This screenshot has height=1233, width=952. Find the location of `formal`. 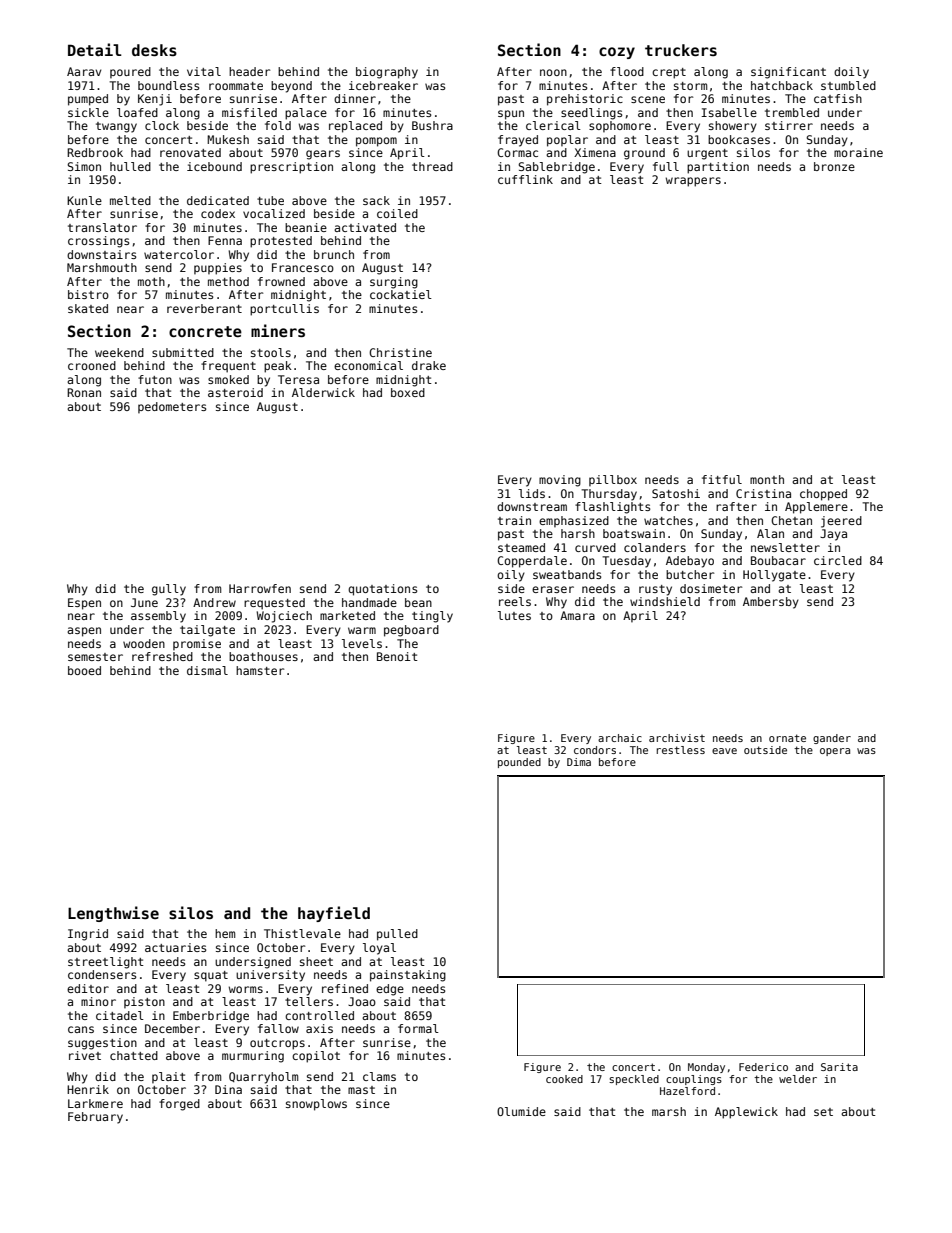

formal is located at coordinates (418, 1028).
